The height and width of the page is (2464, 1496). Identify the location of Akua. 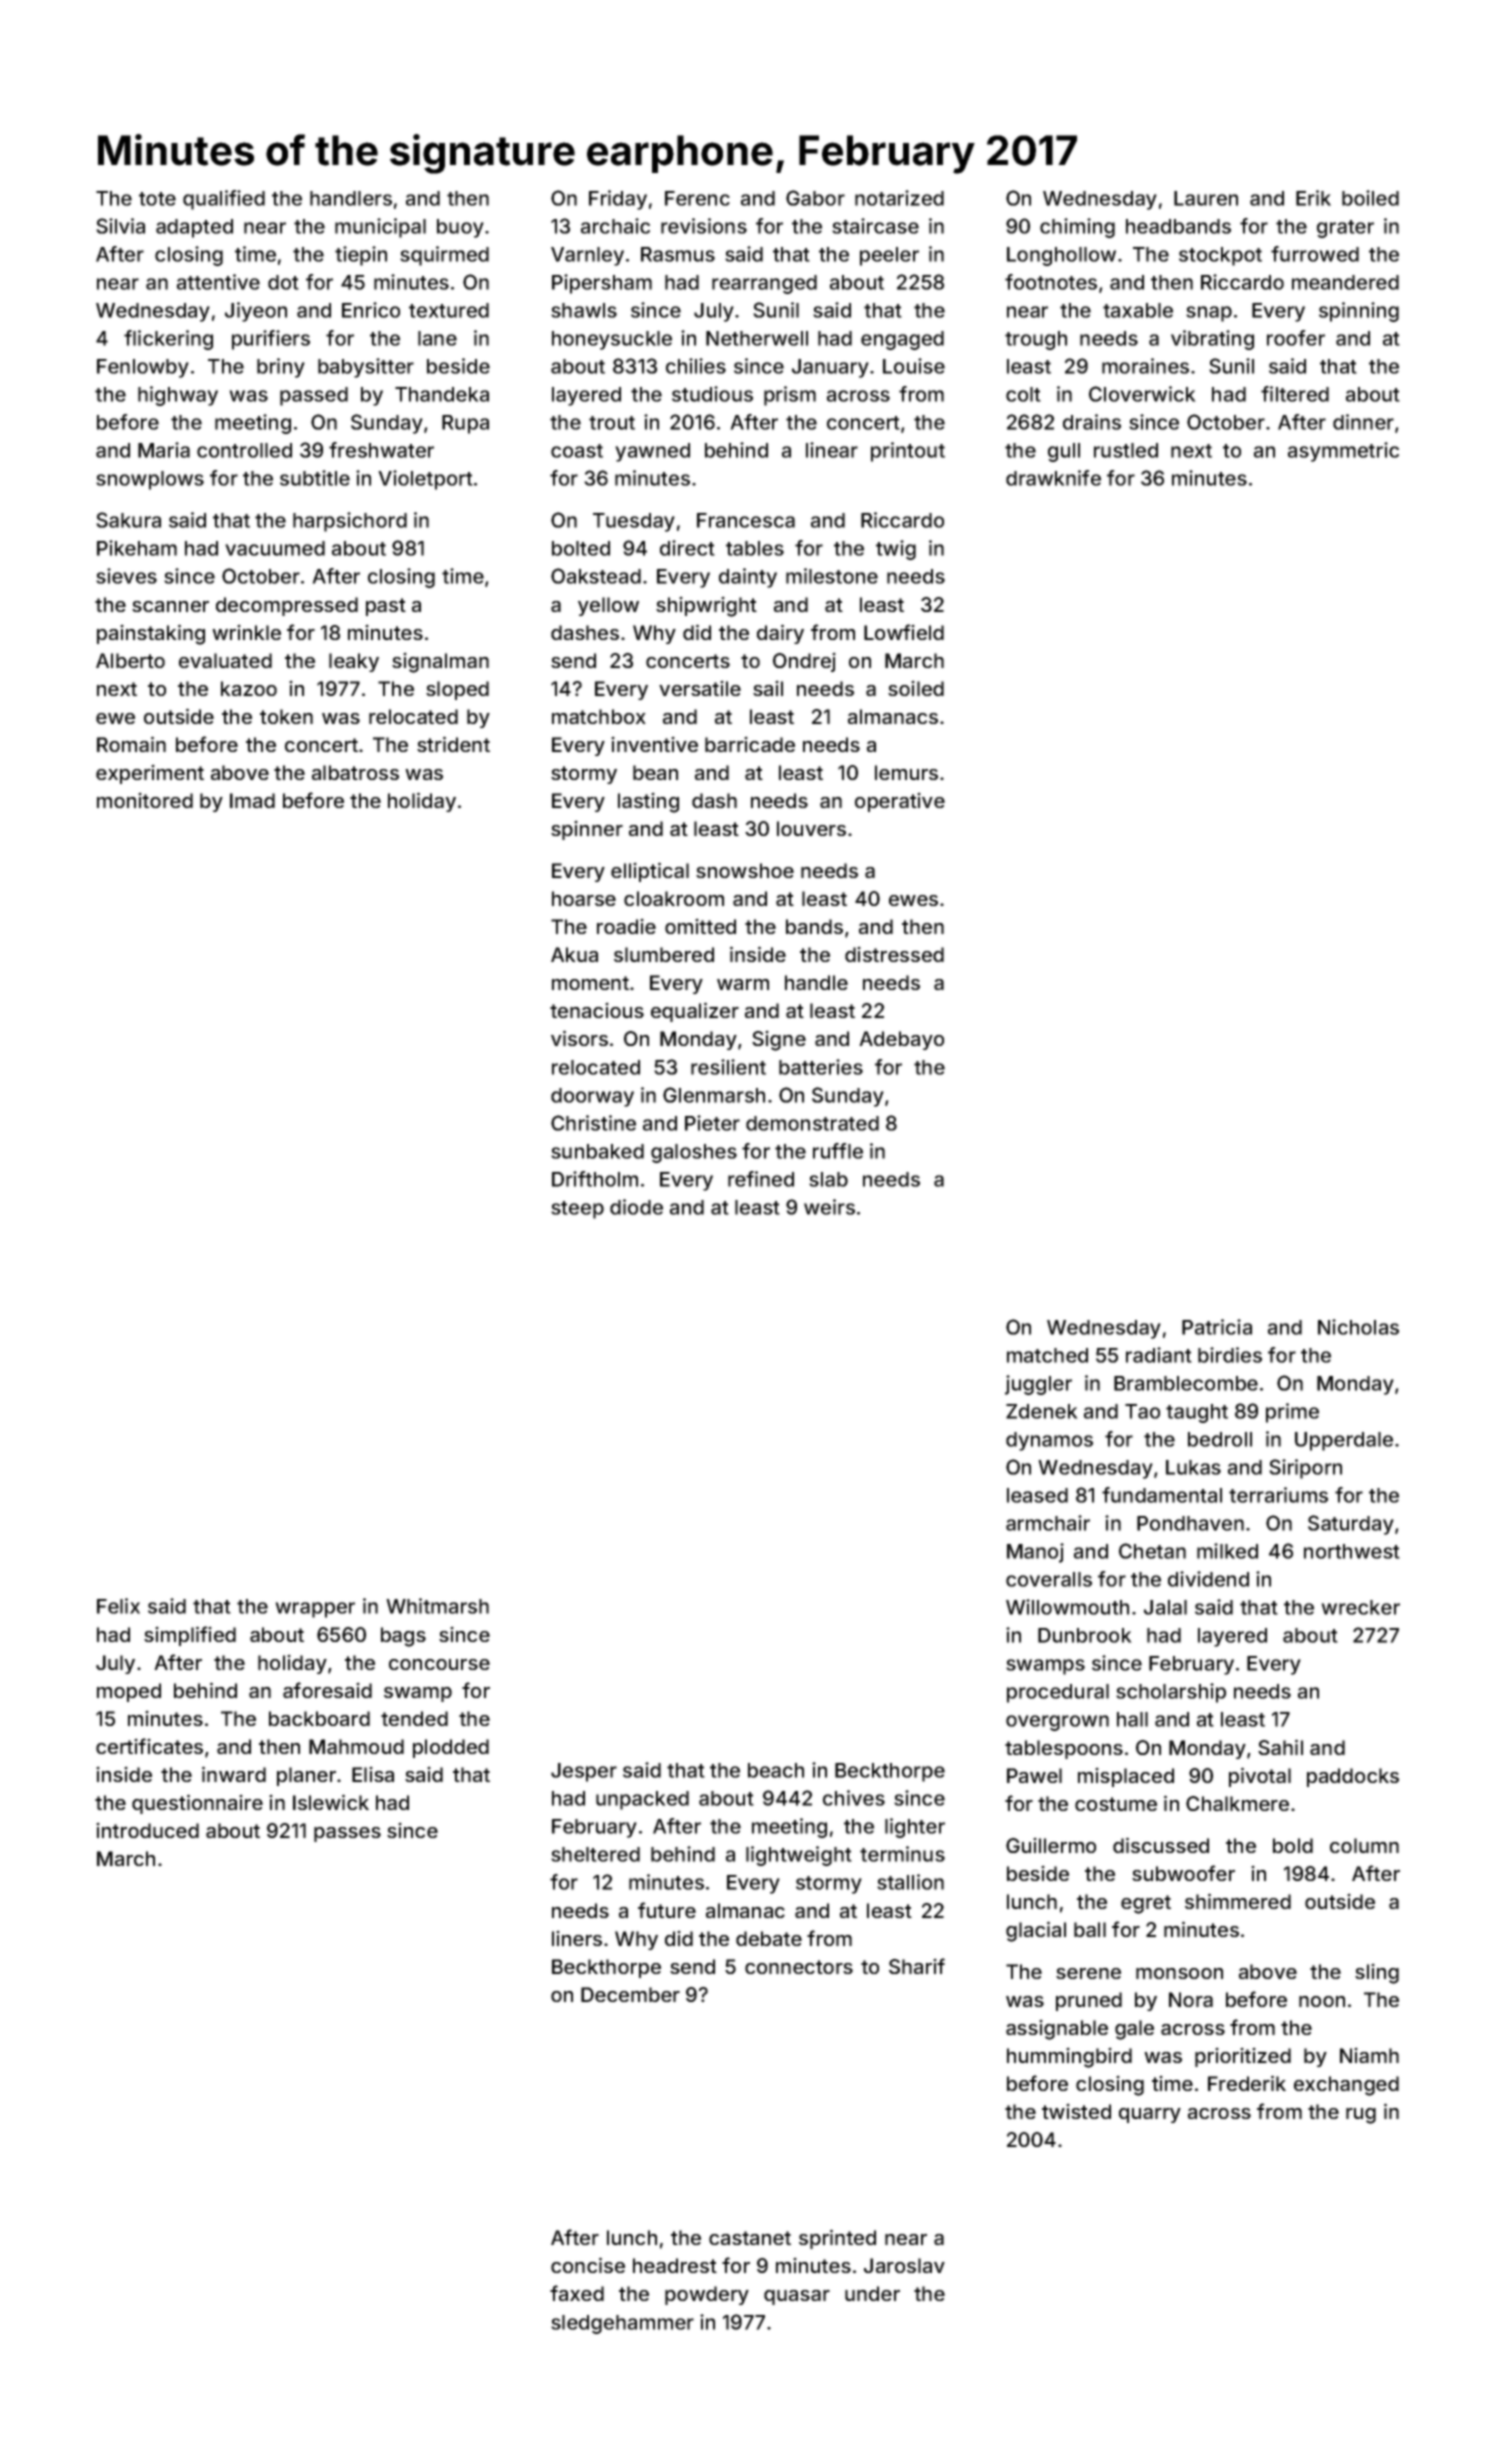
(574, 954).
